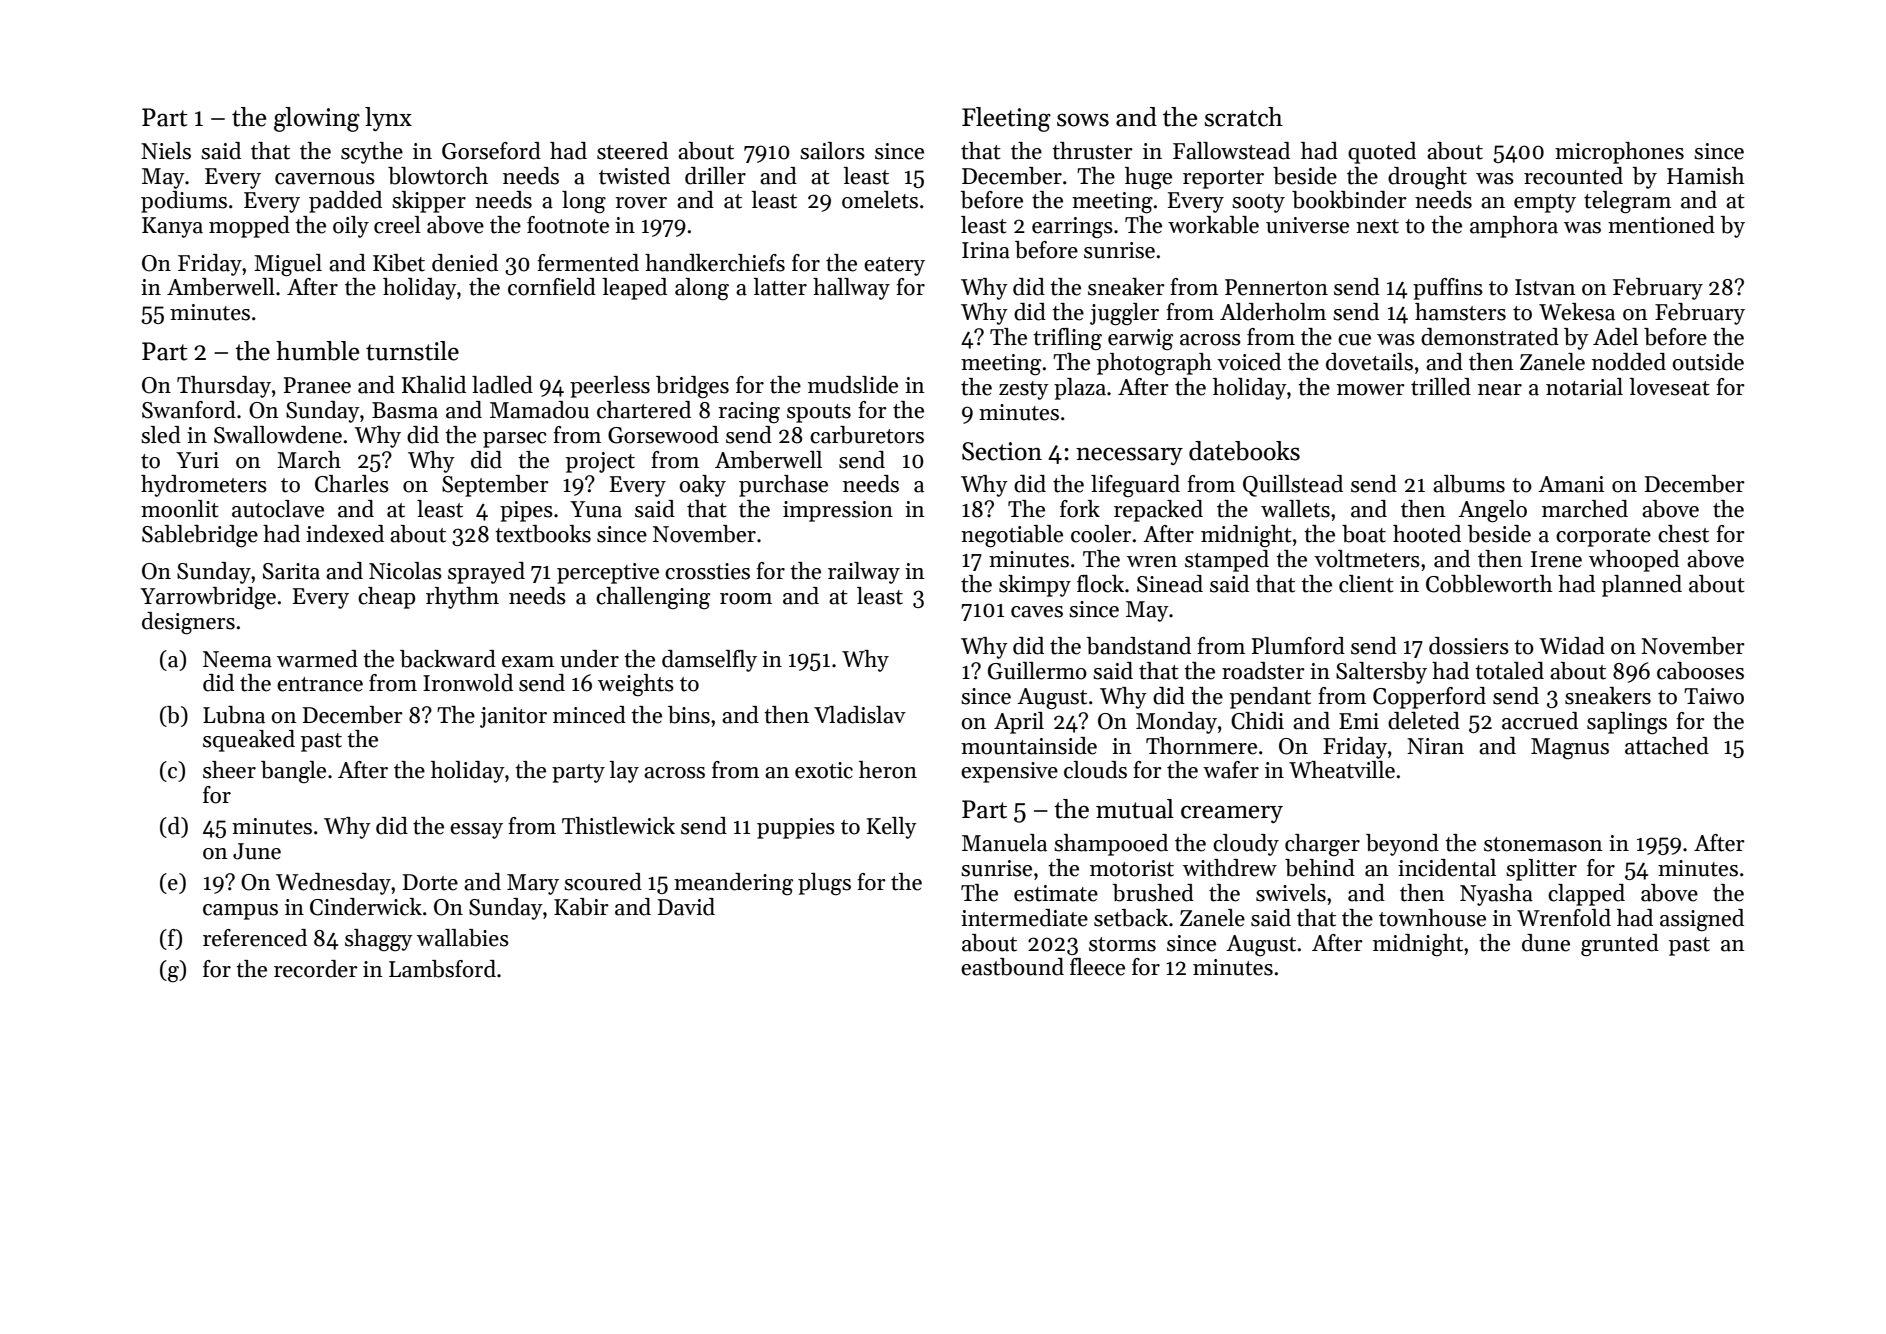 Image resolution: width=1886 pixels, height=1334 pixels. Describe the element at coordinates (746, 599) in the document. I see `room` at that location.
